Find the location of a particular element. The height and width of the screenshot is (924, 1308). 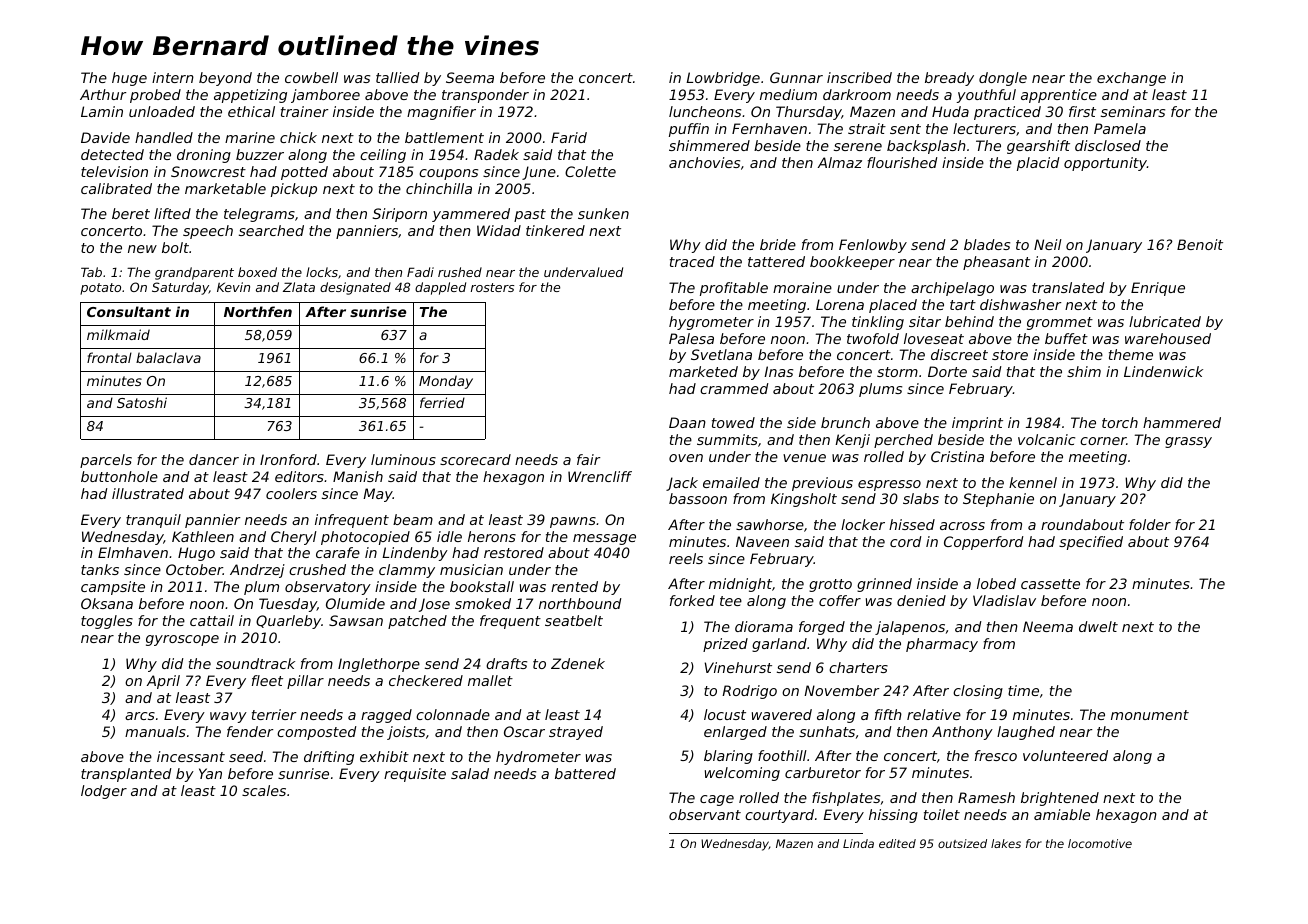

lakes is located at coordinates (1006, 843).
